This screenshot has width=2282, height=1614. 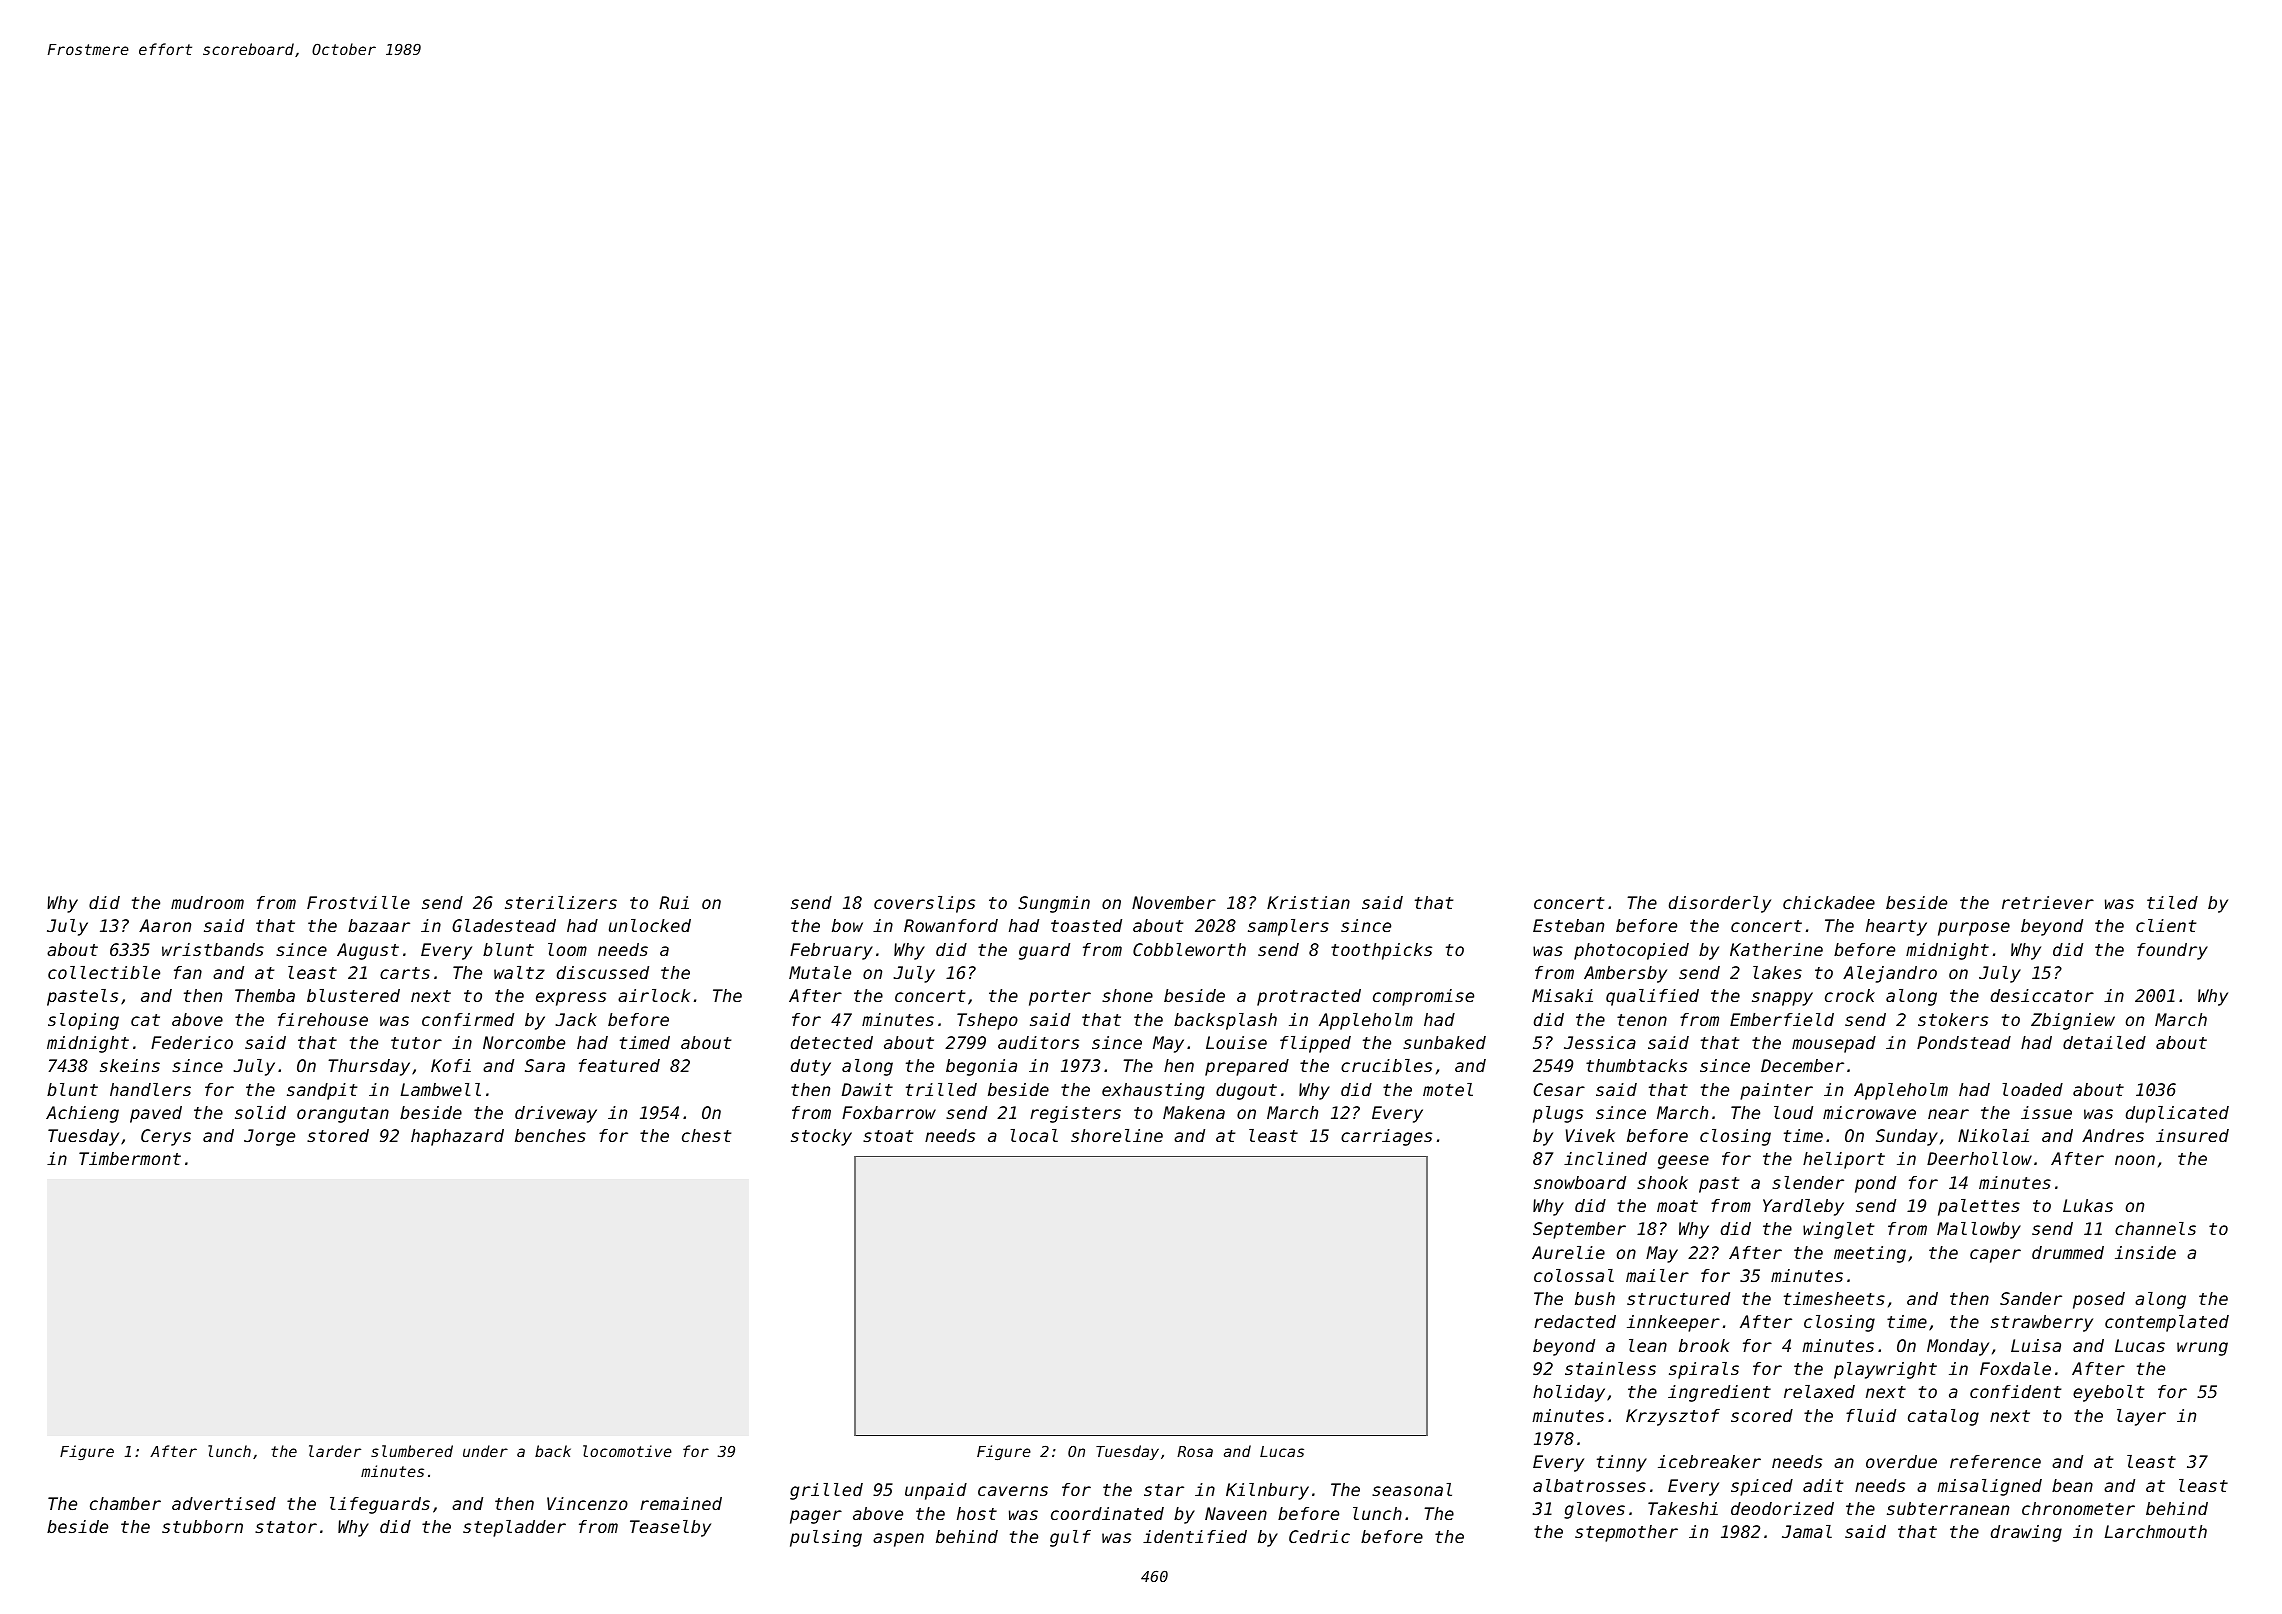 I want to click on carts, so click(x=405, y=973).
